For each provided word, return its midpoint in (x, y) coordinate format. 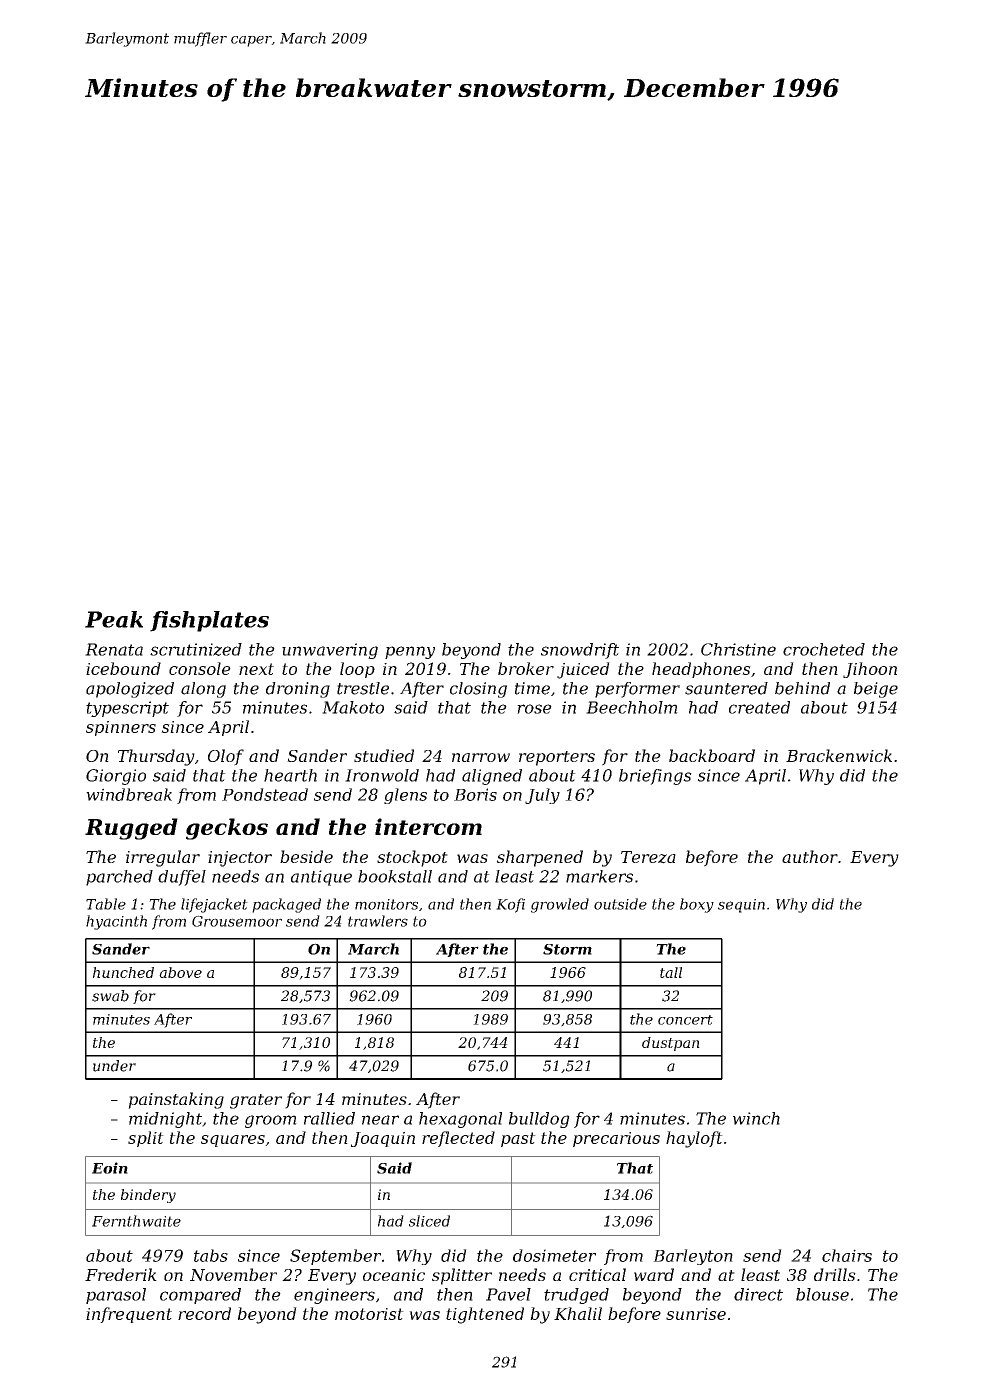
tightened (485, 1315)
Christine (738, 649)
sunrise (696, 1314)
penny (410, 652)
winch (756, 1118)
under (114, 1066)
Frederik (121, 1274)
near (380, 1120)
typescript (127, 709)
